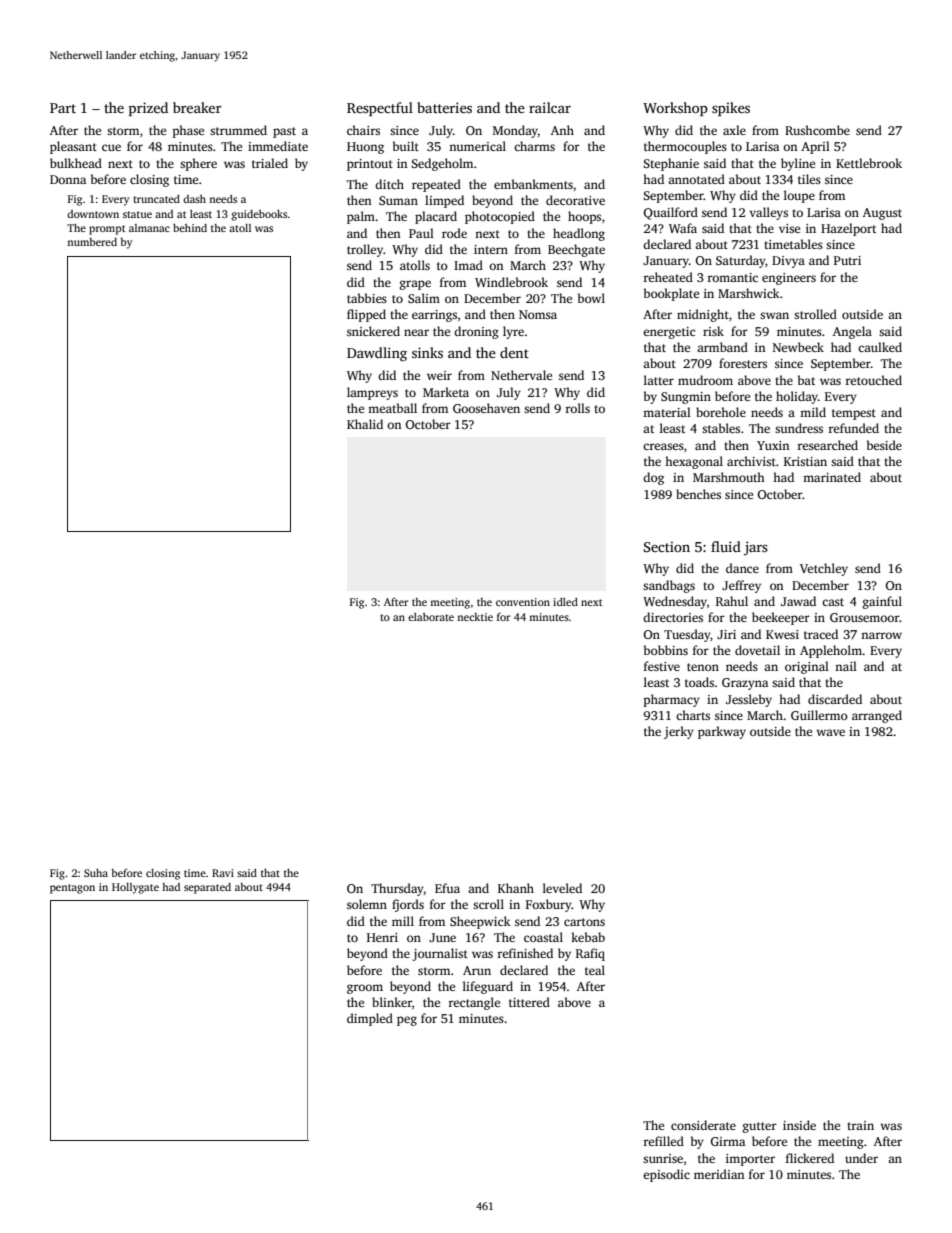 The image size is (952, 1233). I want to click on prized, so click(148, 109).
